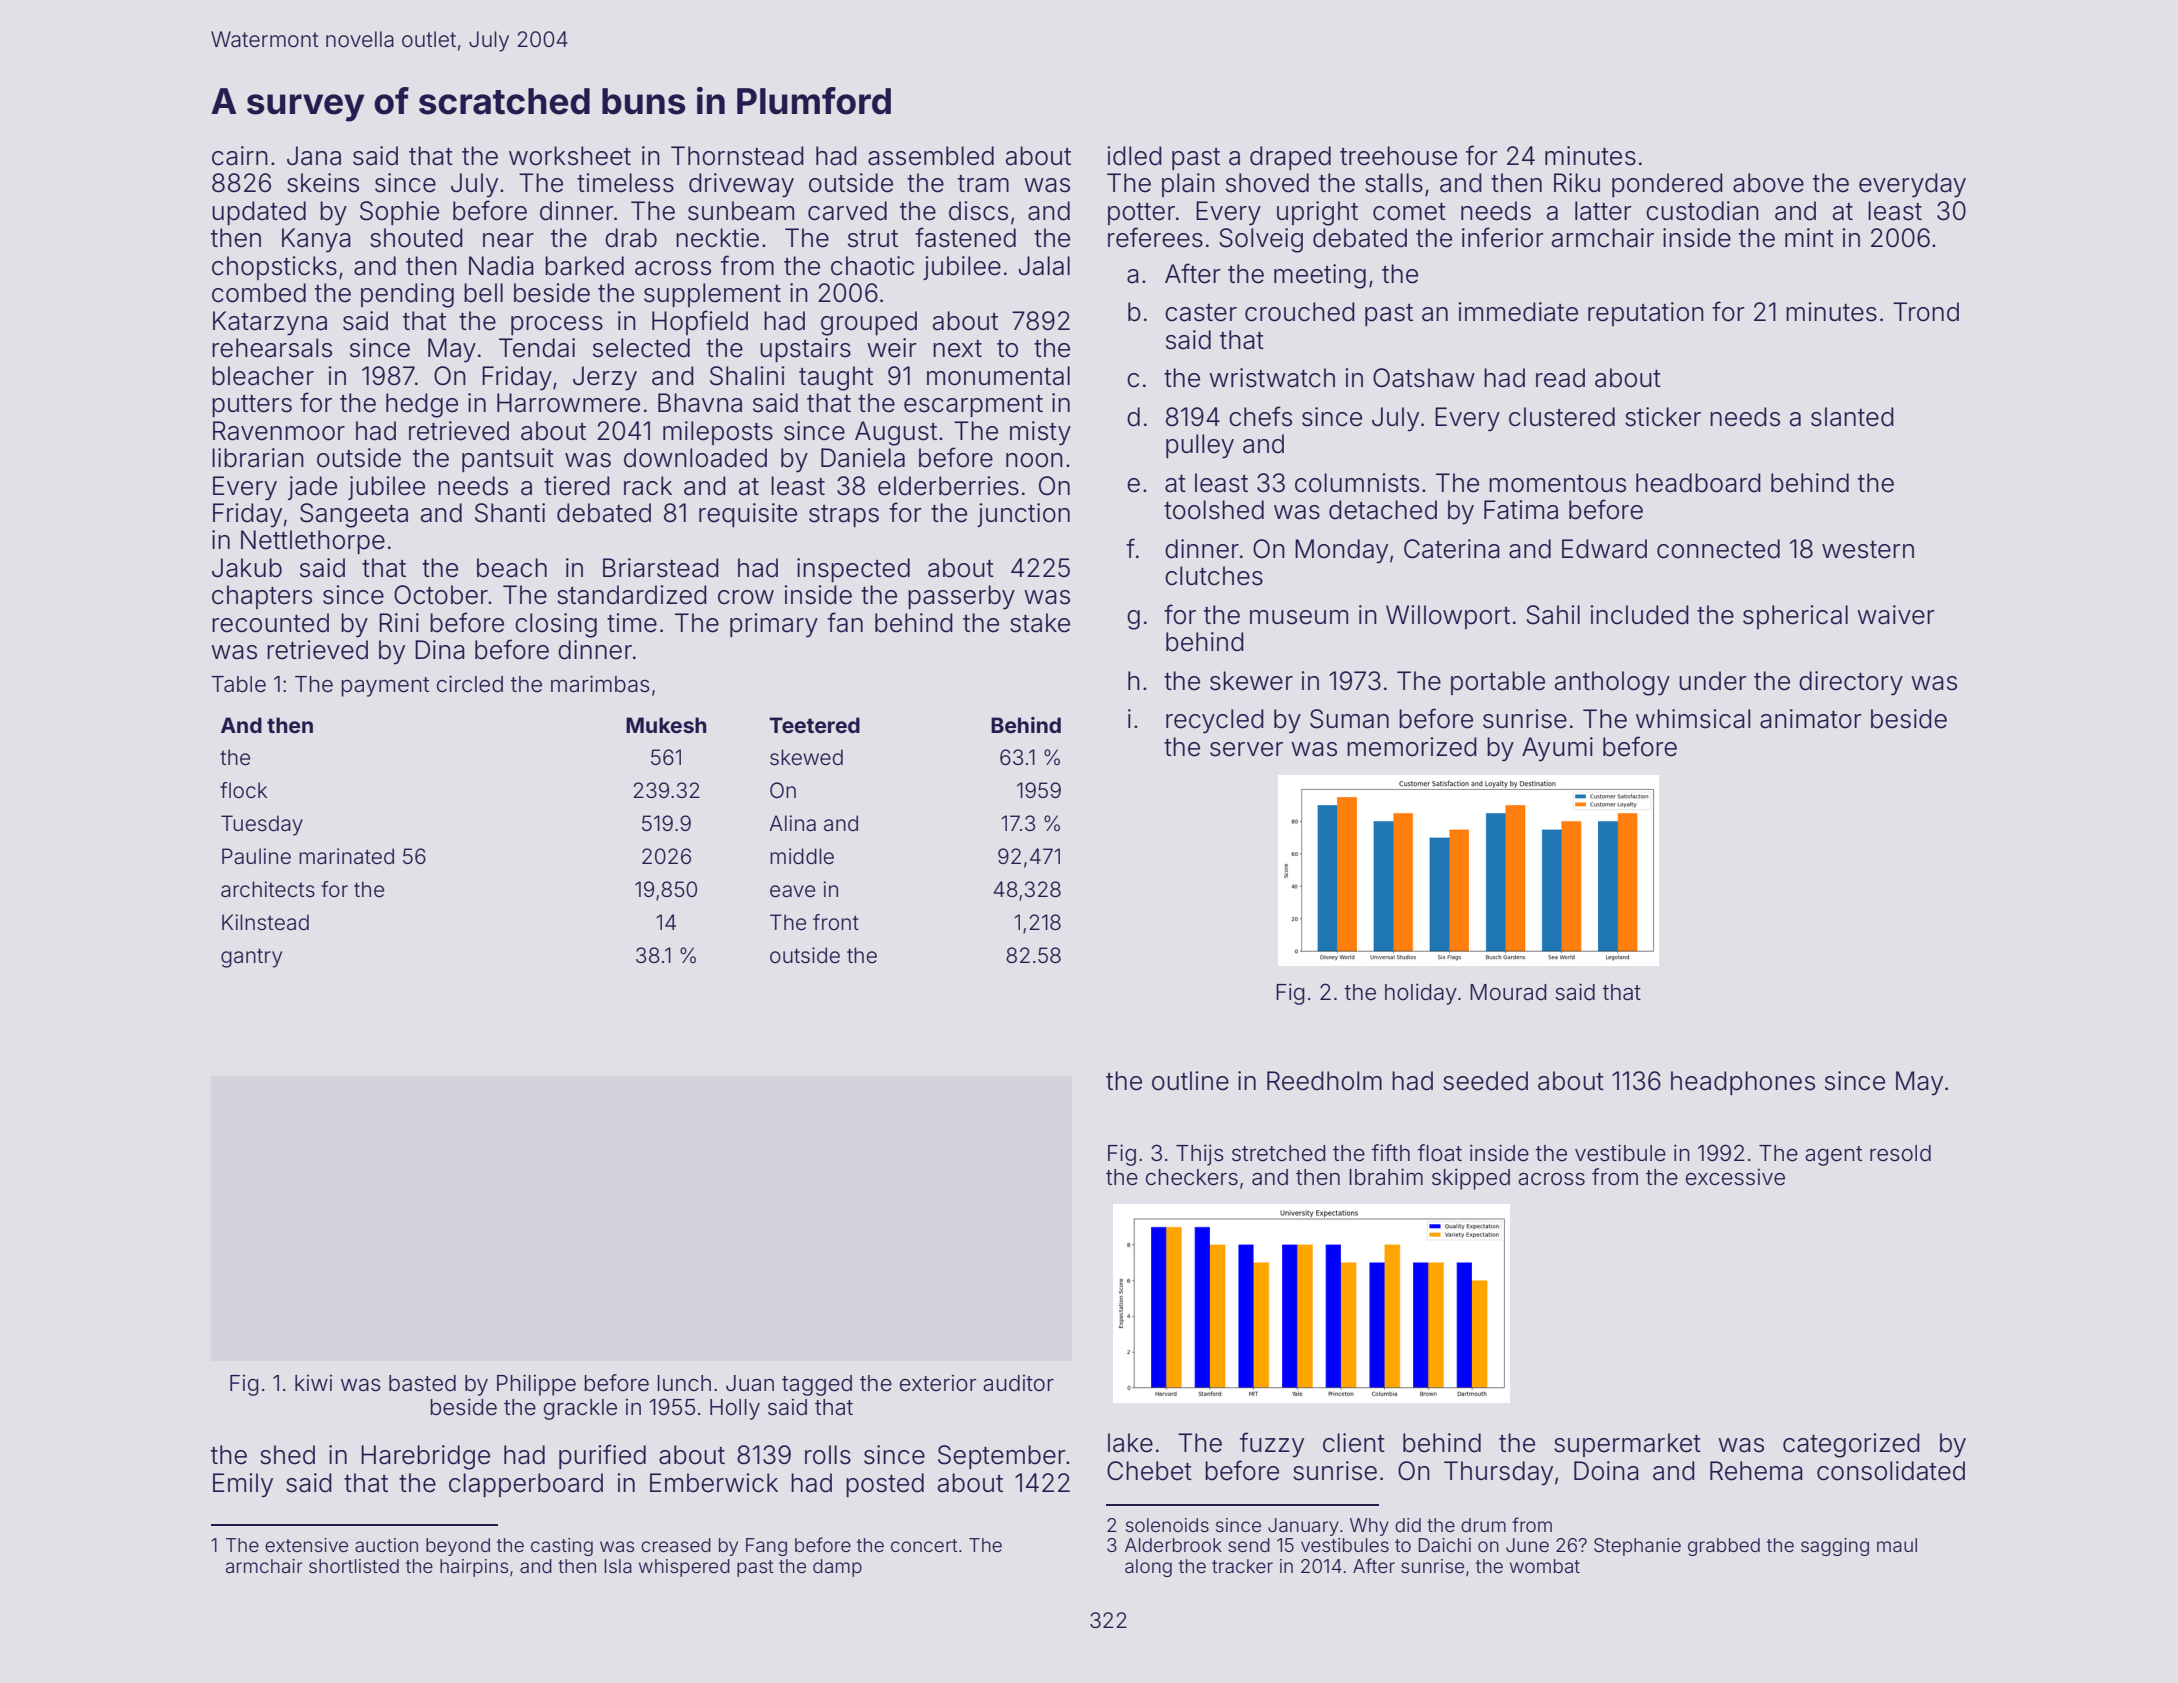 Image resolution: width=2178 pixels, height=1683 pixels. I want to click on flock, so click(243, 790).
